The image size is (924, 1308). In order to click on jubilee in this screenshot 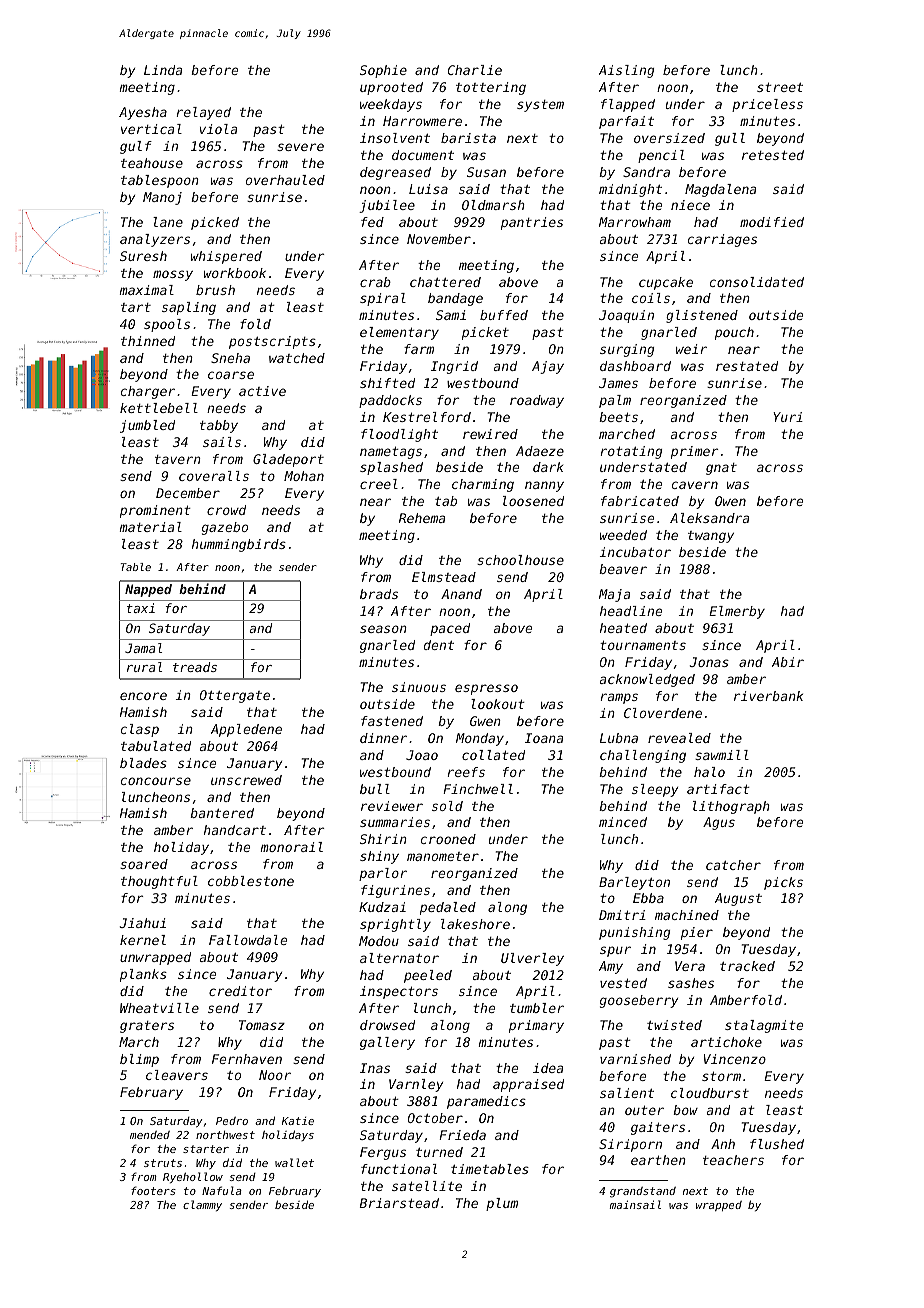, I will do `click(387, 206)`.
